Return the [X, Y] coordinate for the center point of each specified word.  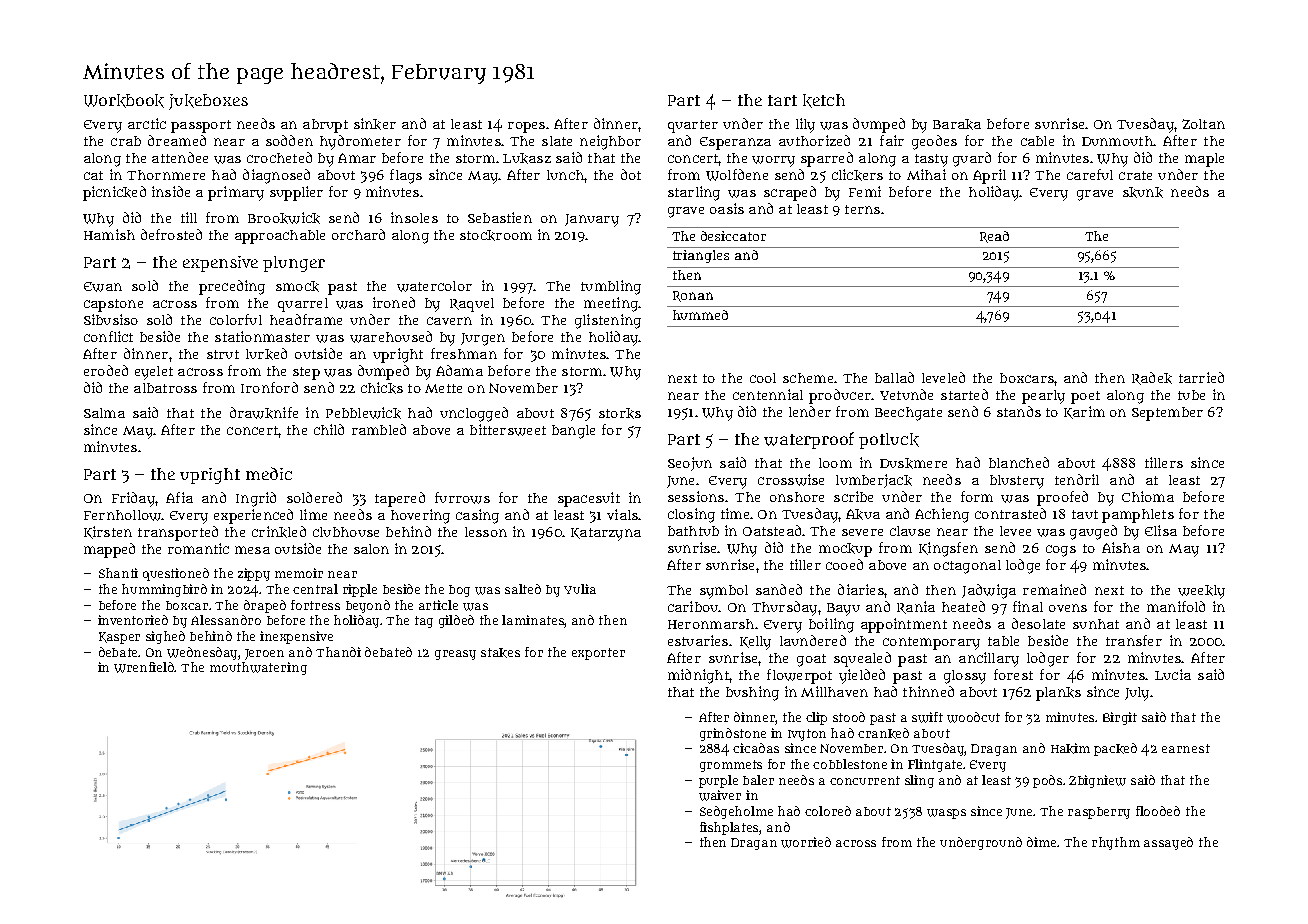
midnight [698, 676]
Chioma [1148, 496]
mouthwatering [258, 668]
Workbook [124, 101]
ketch [824, 101]
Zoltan [1203, 124]
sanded [779, 589]
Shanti [118, 573]
